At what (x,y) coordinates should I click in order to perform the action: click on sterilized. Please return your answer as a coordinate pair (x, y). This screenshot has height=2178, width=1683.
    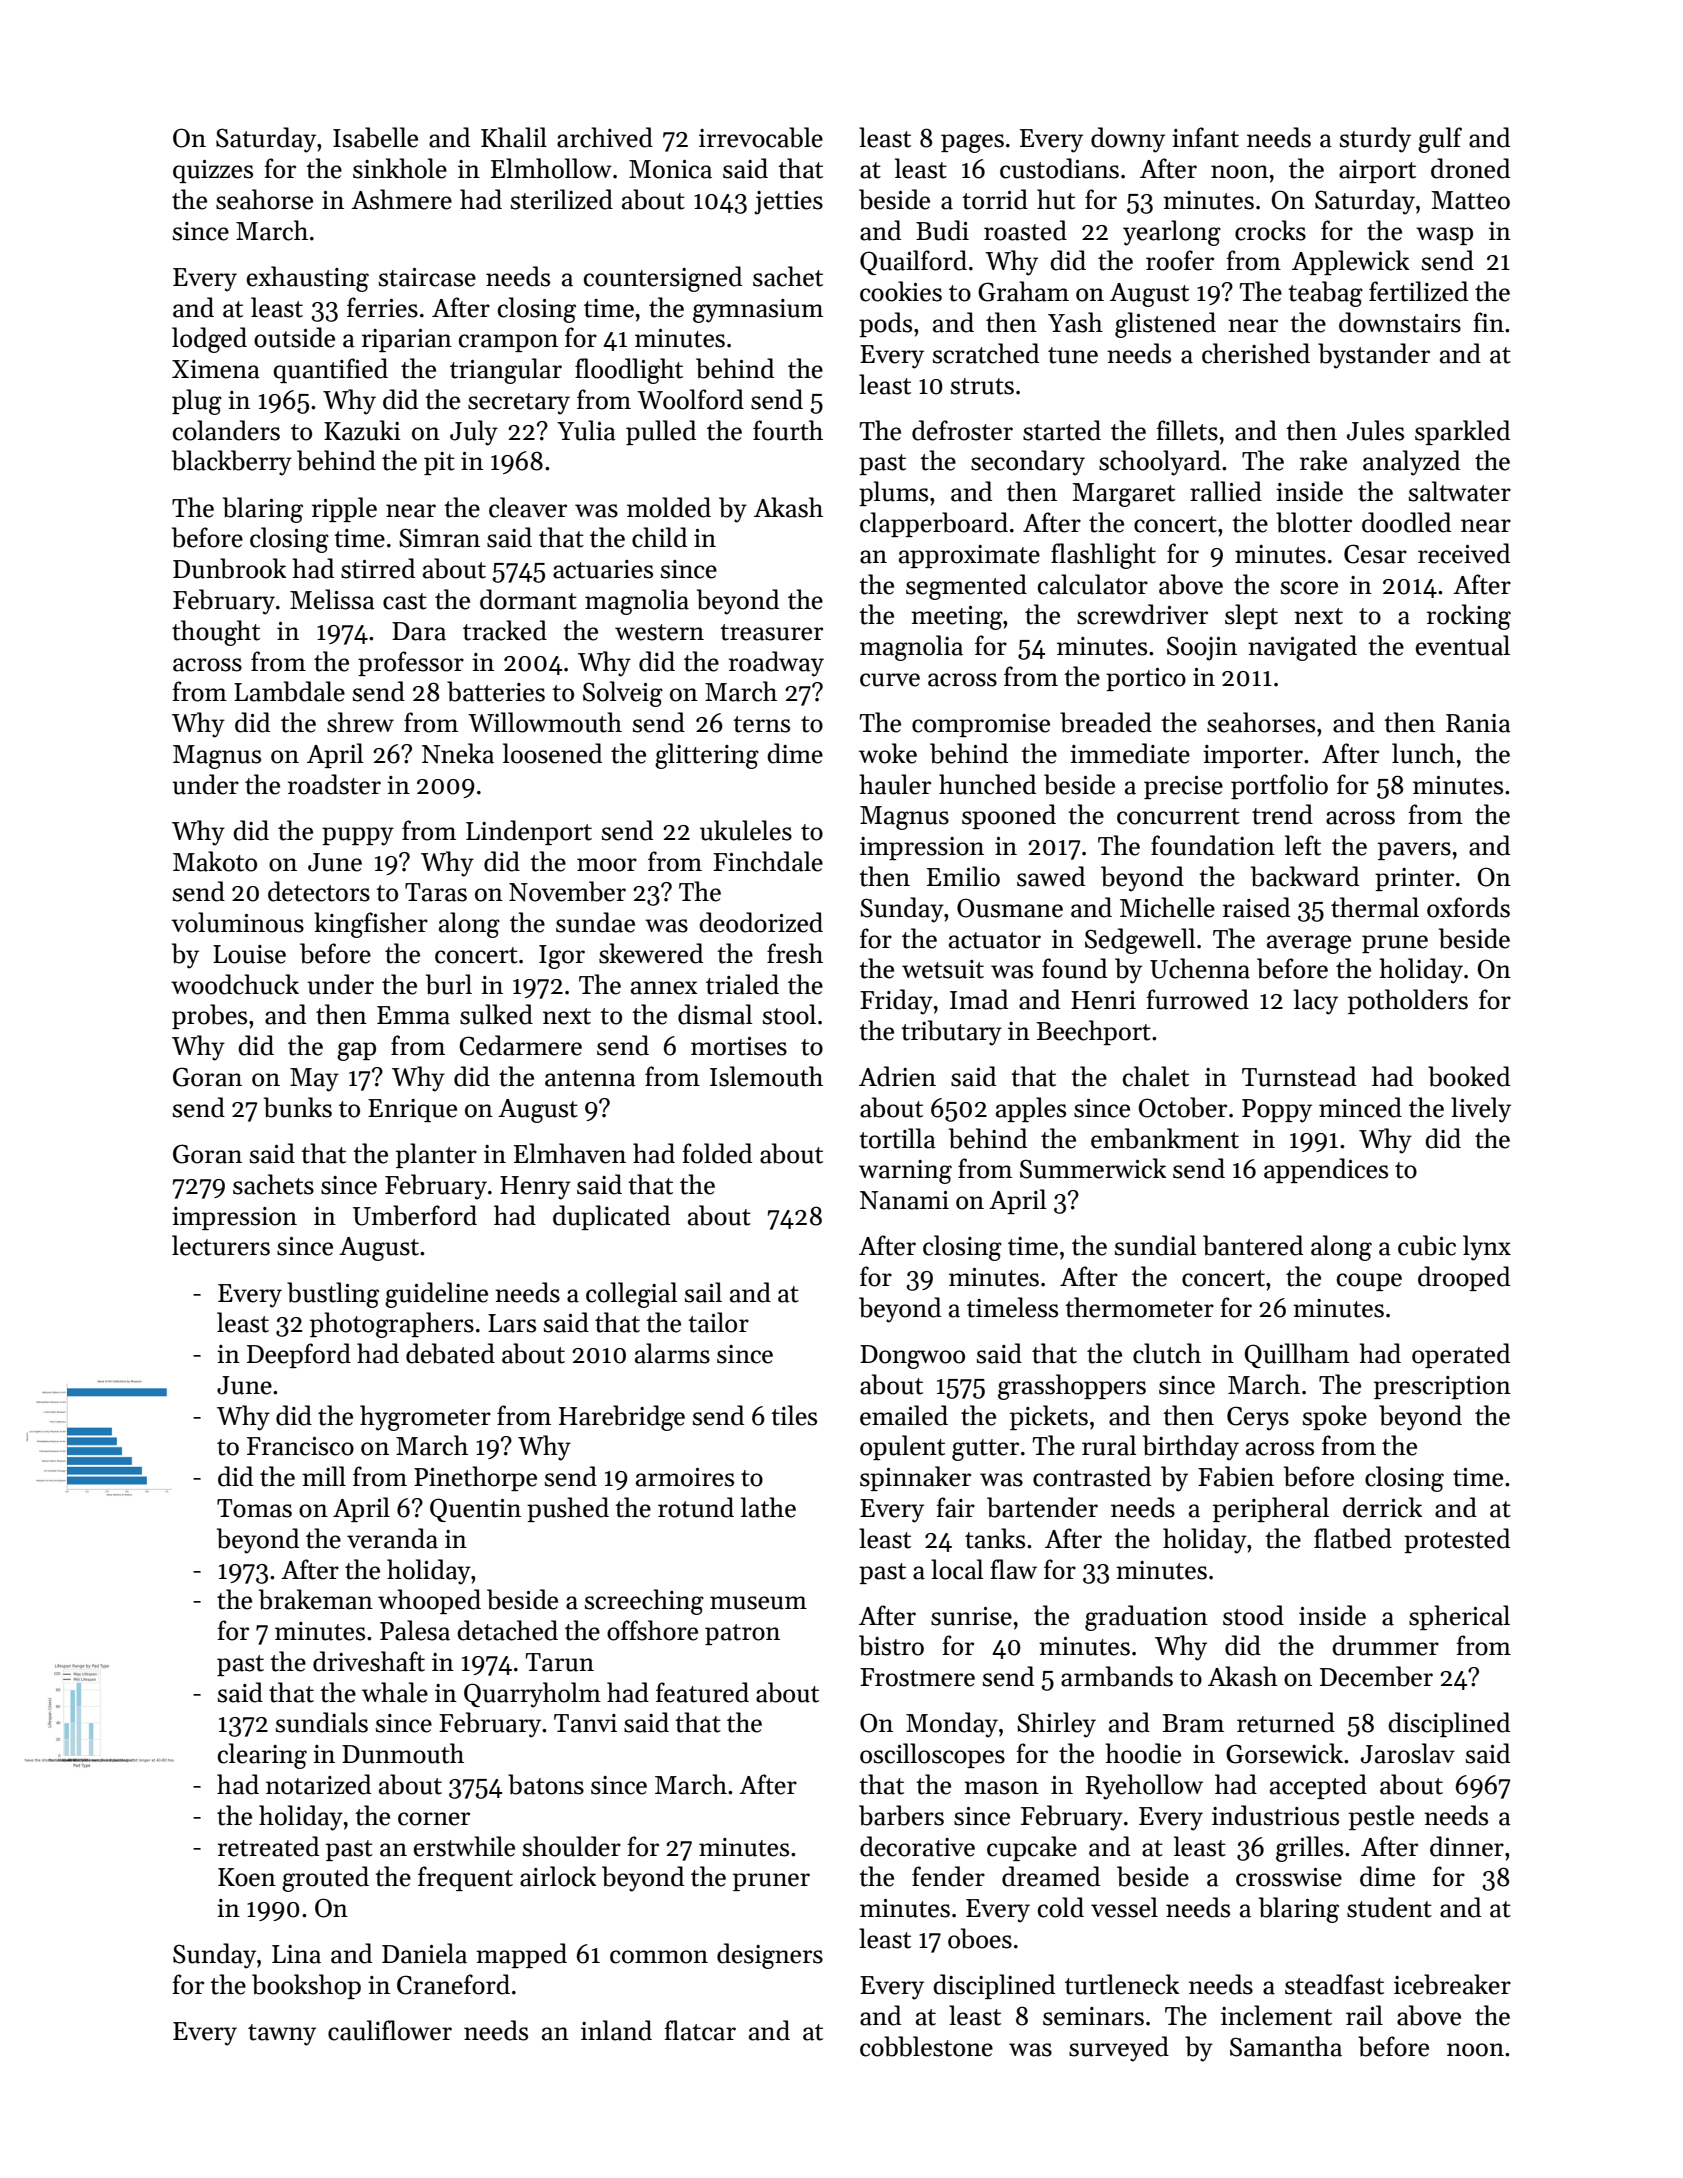
    Looking at the image, I should click on (562, 199).
